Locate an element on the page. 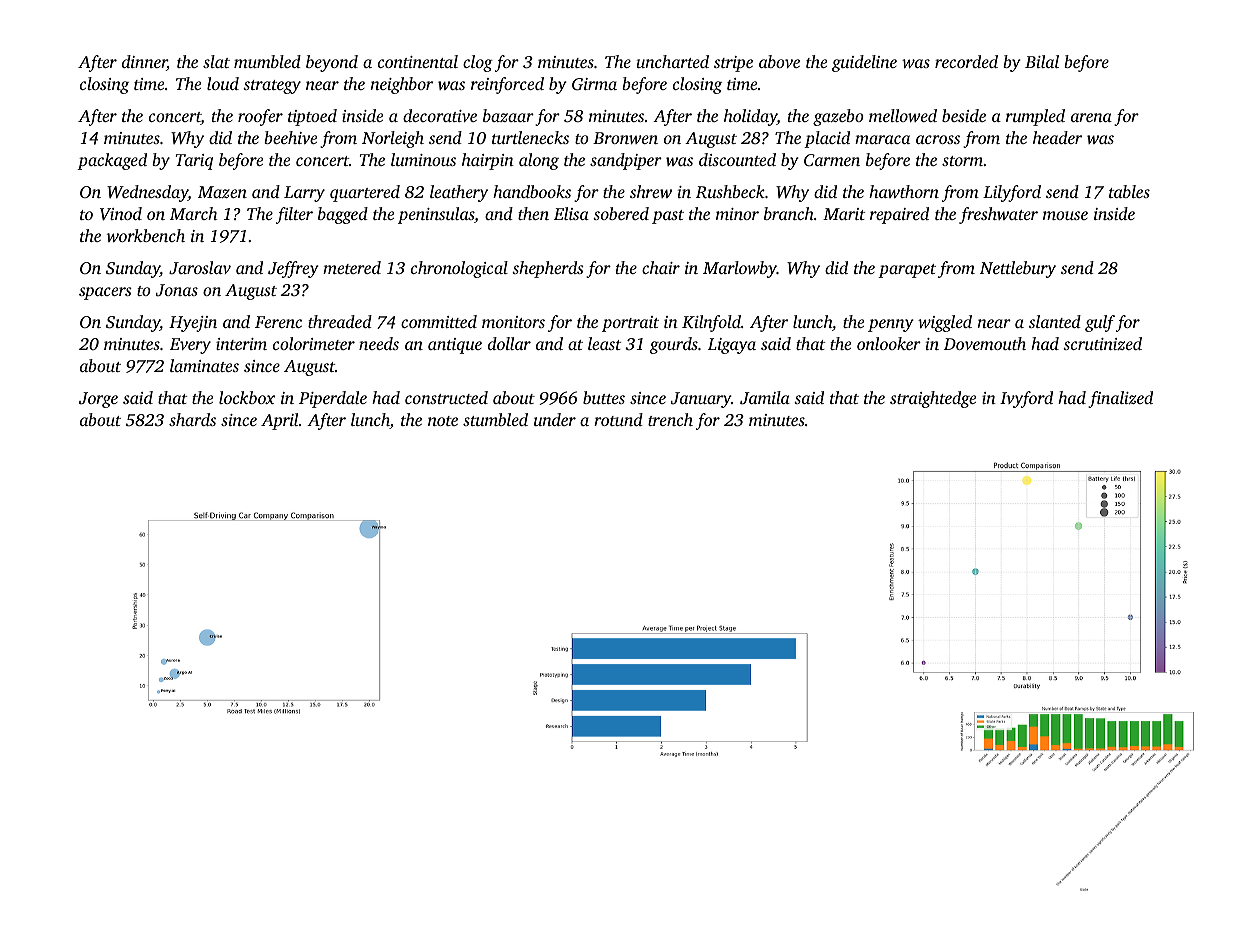 The width and height of the document is (1233, 952). tiptoed is located at coordinates (312, 117).
